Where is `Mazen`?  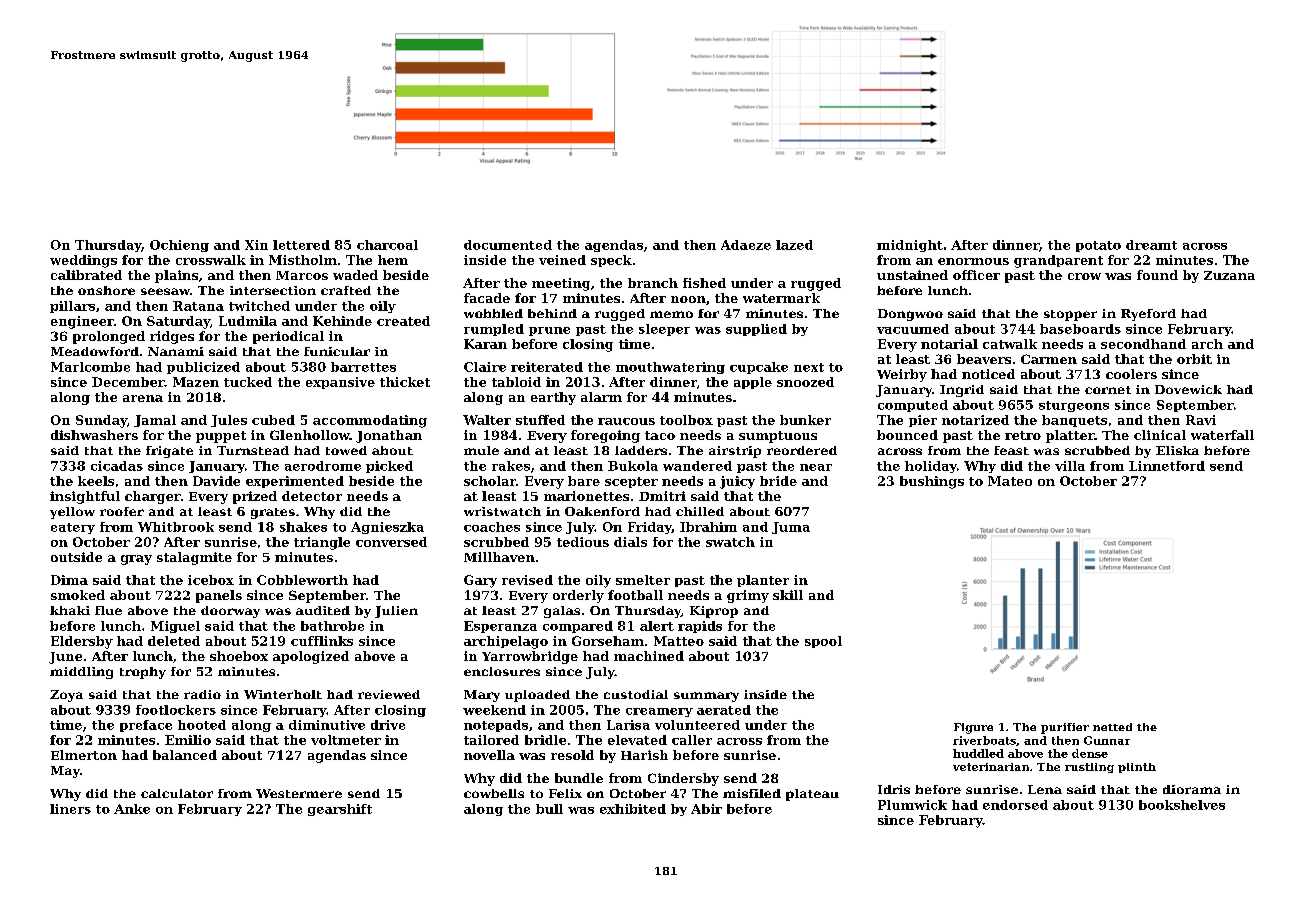 Mazen is located at coordinates (196, 382).
